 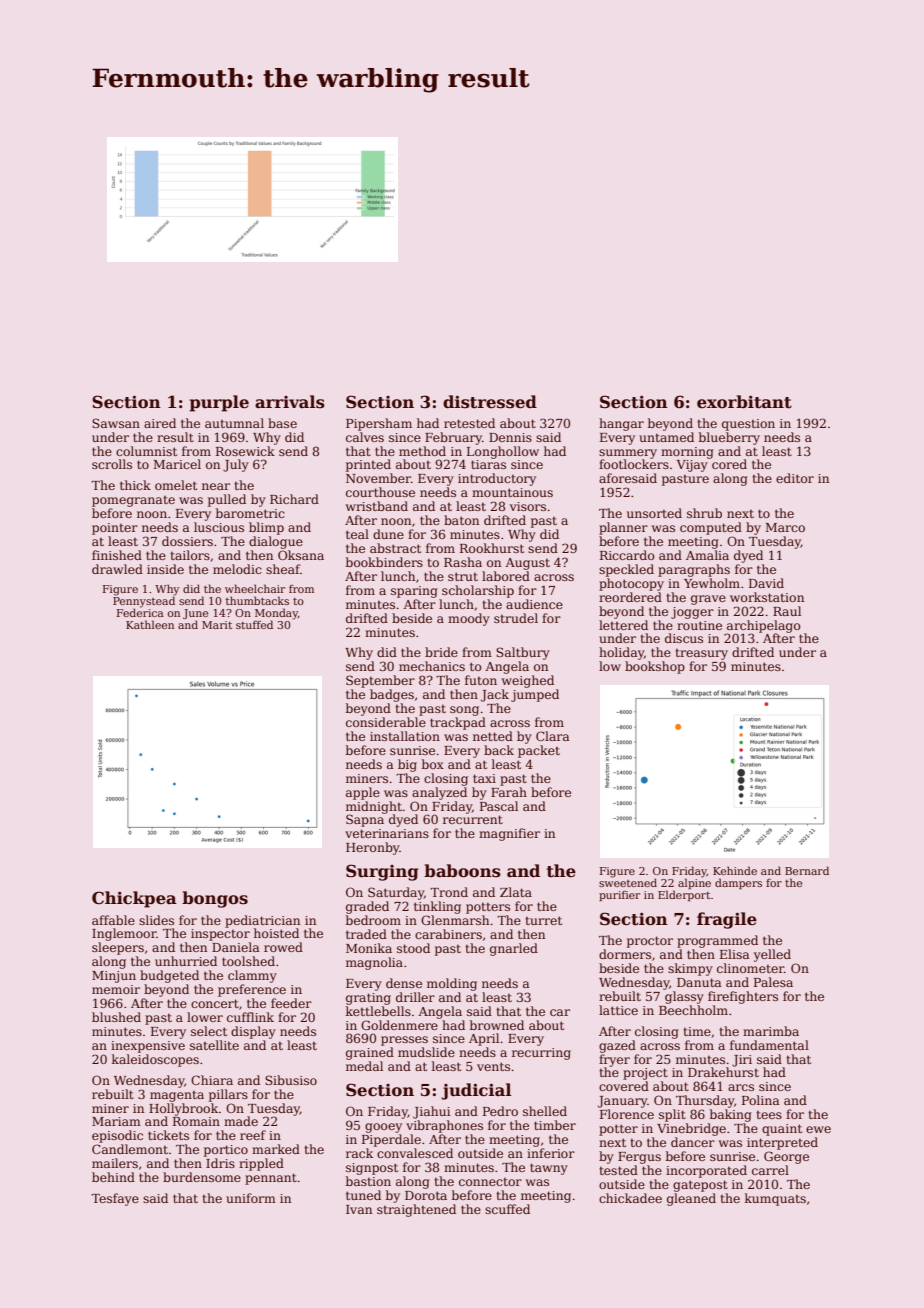 What do you see at coordinates (507, 1209) in the screenshot?
I see `scuffed` at bounding box center [507, 1209].
